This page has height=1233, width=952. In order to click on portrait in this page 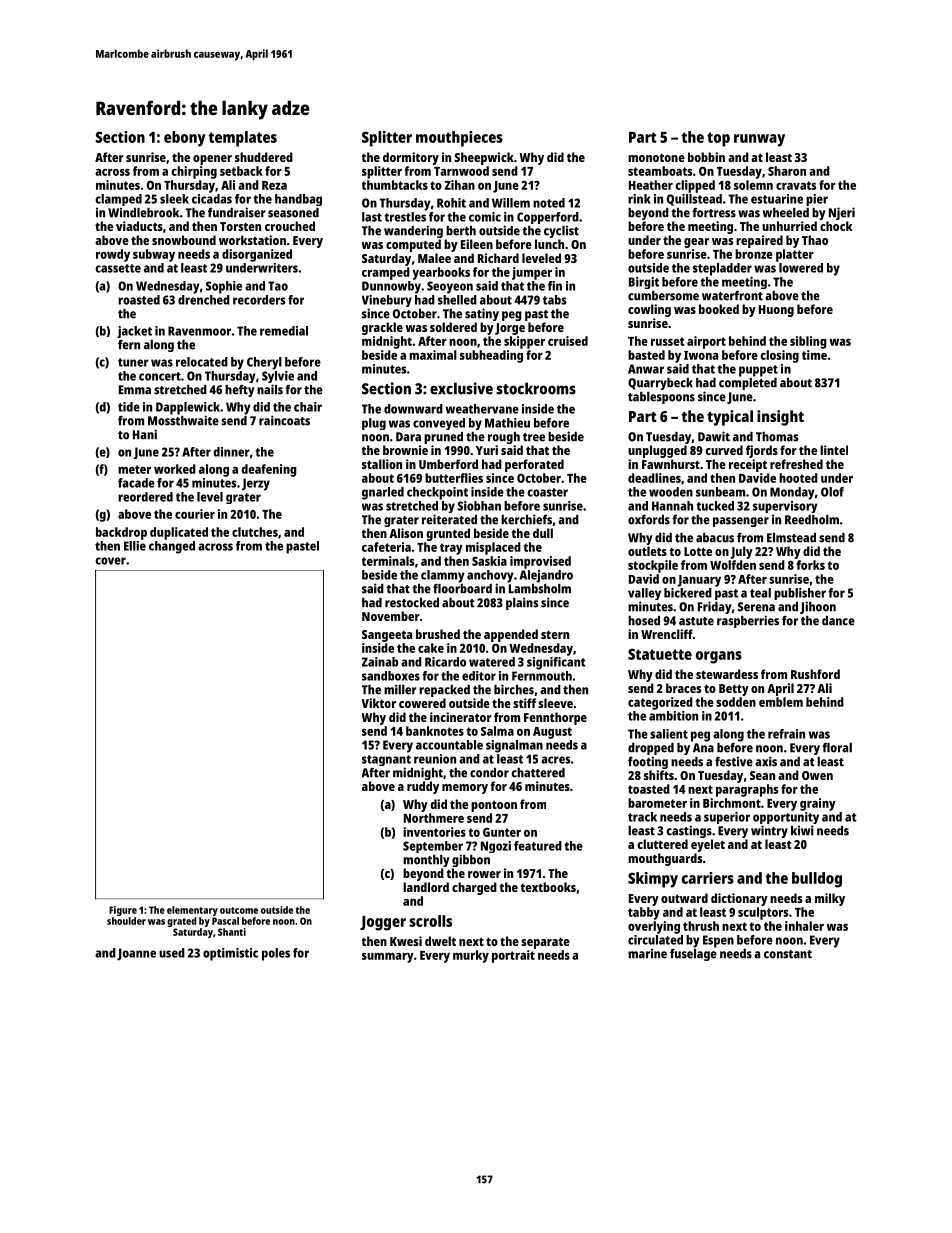, I will do `click(513, 956)`.
